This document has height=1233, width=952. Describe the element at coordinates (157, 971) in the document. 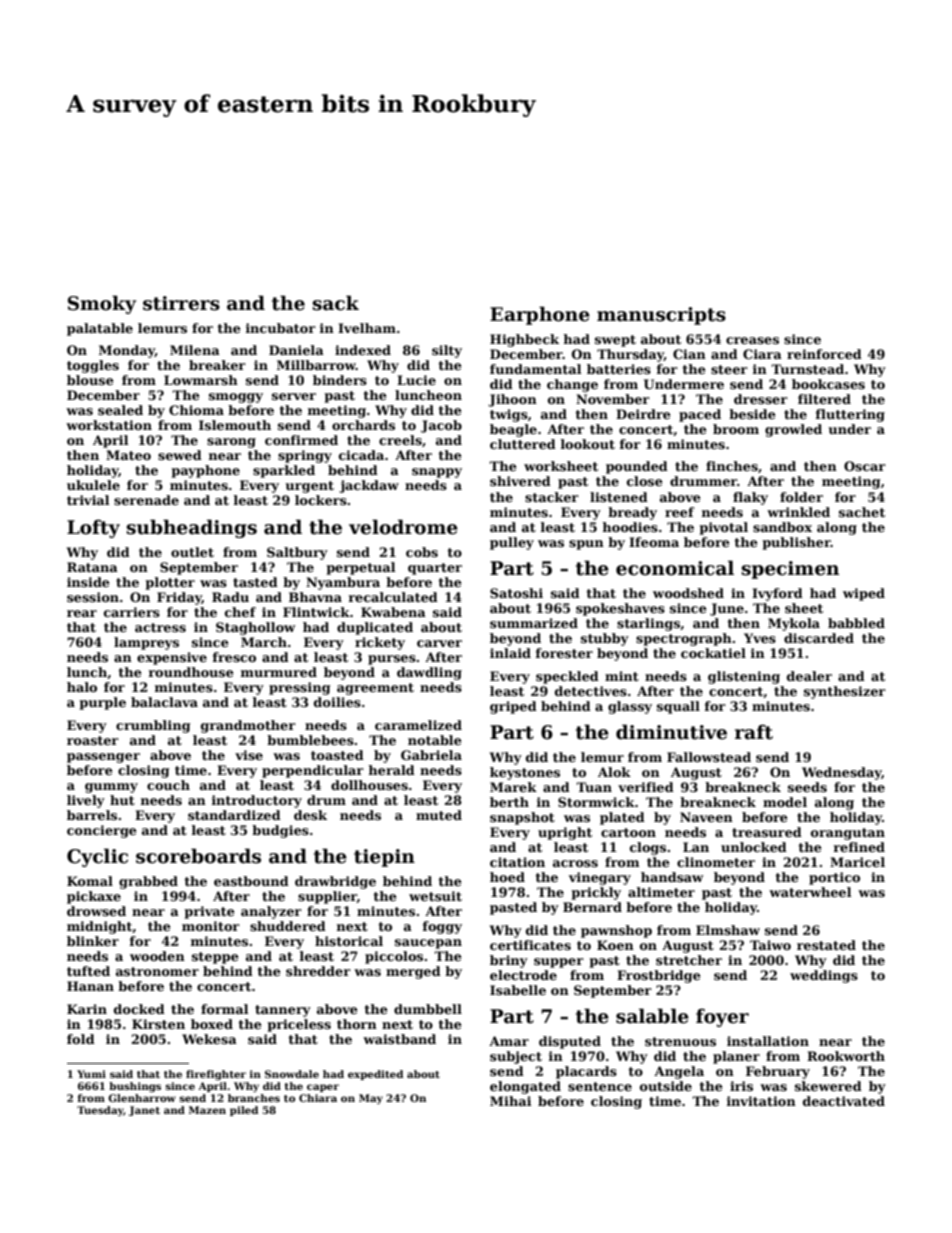

I see `astronomer` at that location.
